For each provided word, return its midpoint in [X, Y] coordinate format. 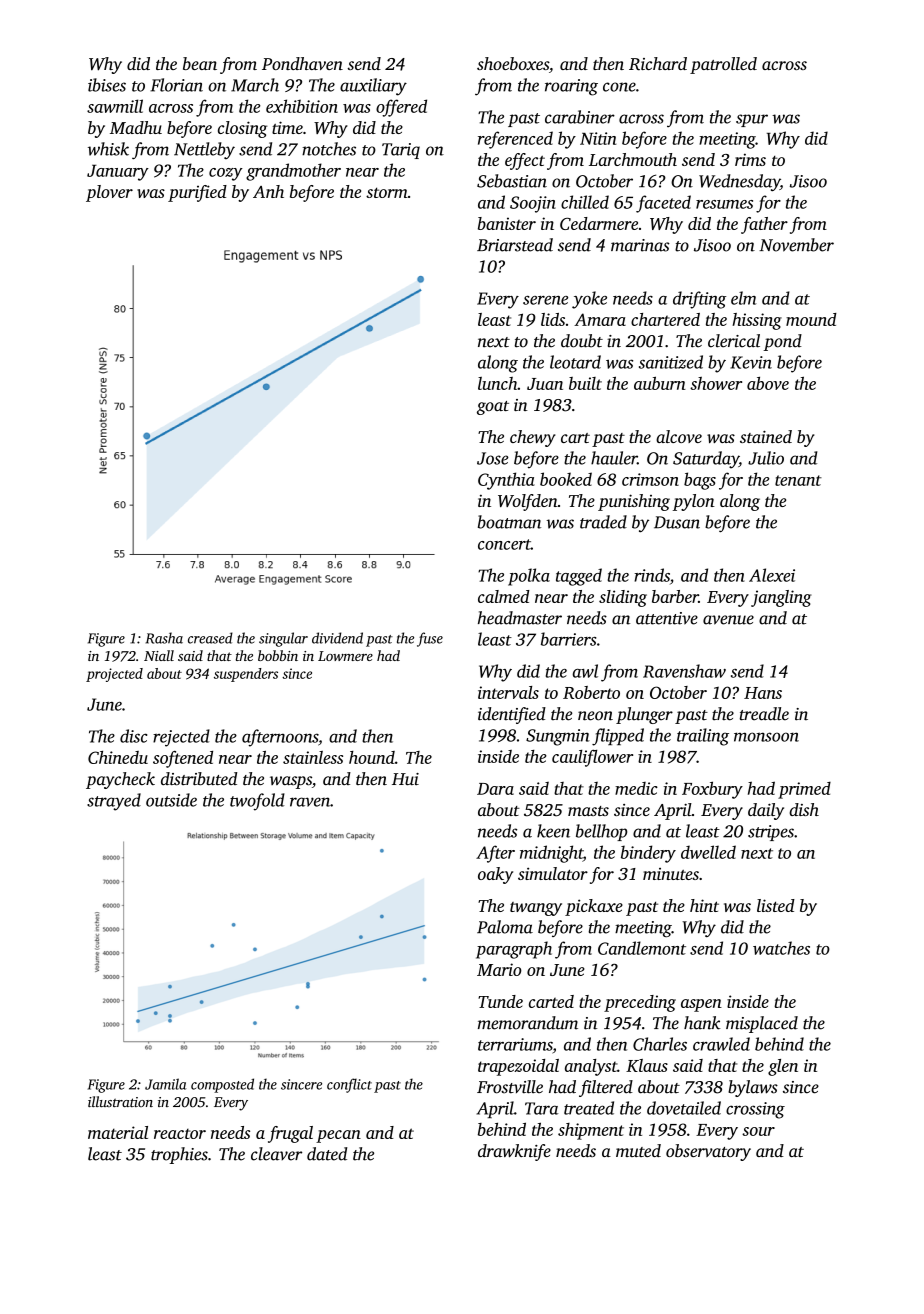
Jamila [166, 1084]
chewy [533, 438]
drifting [699, 300]
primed [804, 790]
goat [493, 408]
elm [744, 298]
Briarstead [515, 245]
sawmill [115, 106]
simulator [553, 873]
